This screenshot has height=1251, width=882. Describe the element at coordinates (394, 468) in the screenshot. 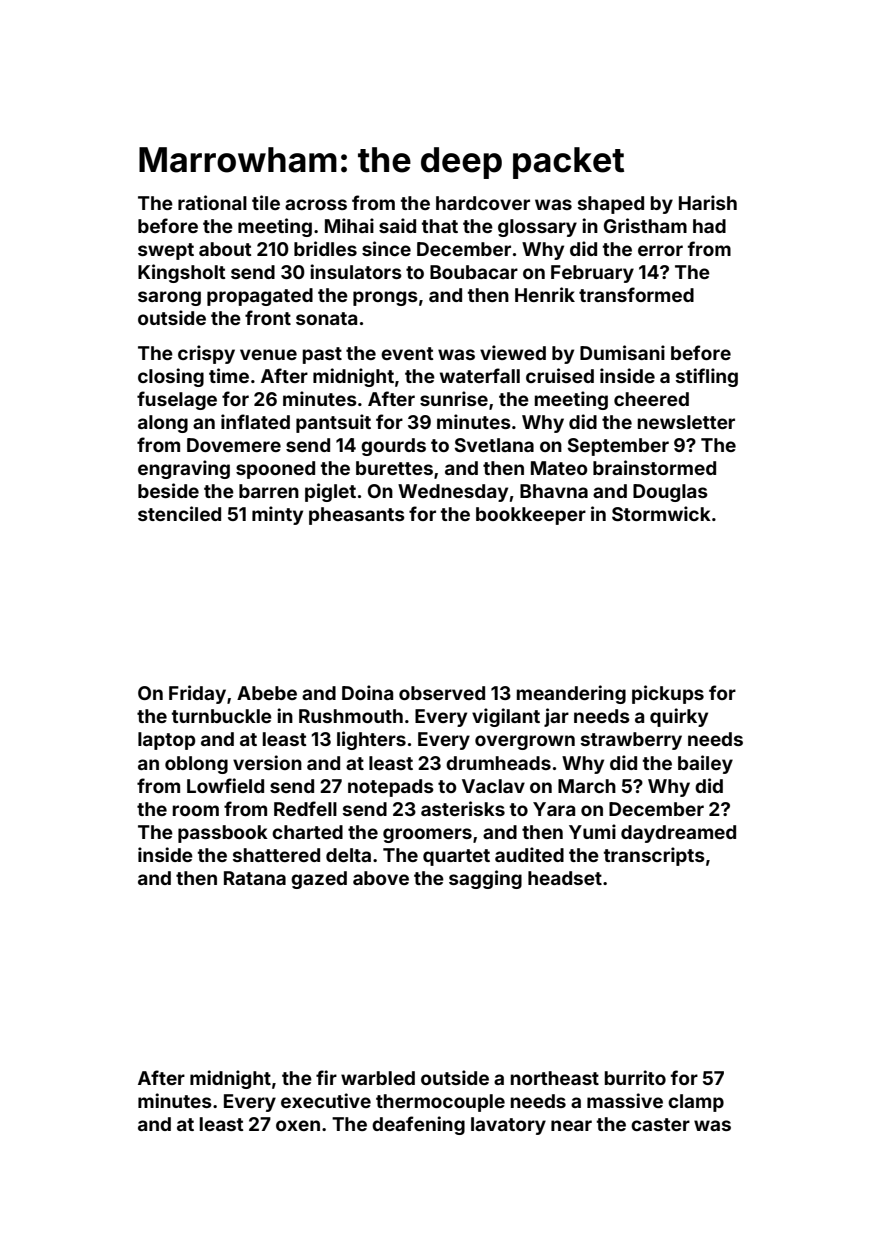

I see `burettes` at that location.
